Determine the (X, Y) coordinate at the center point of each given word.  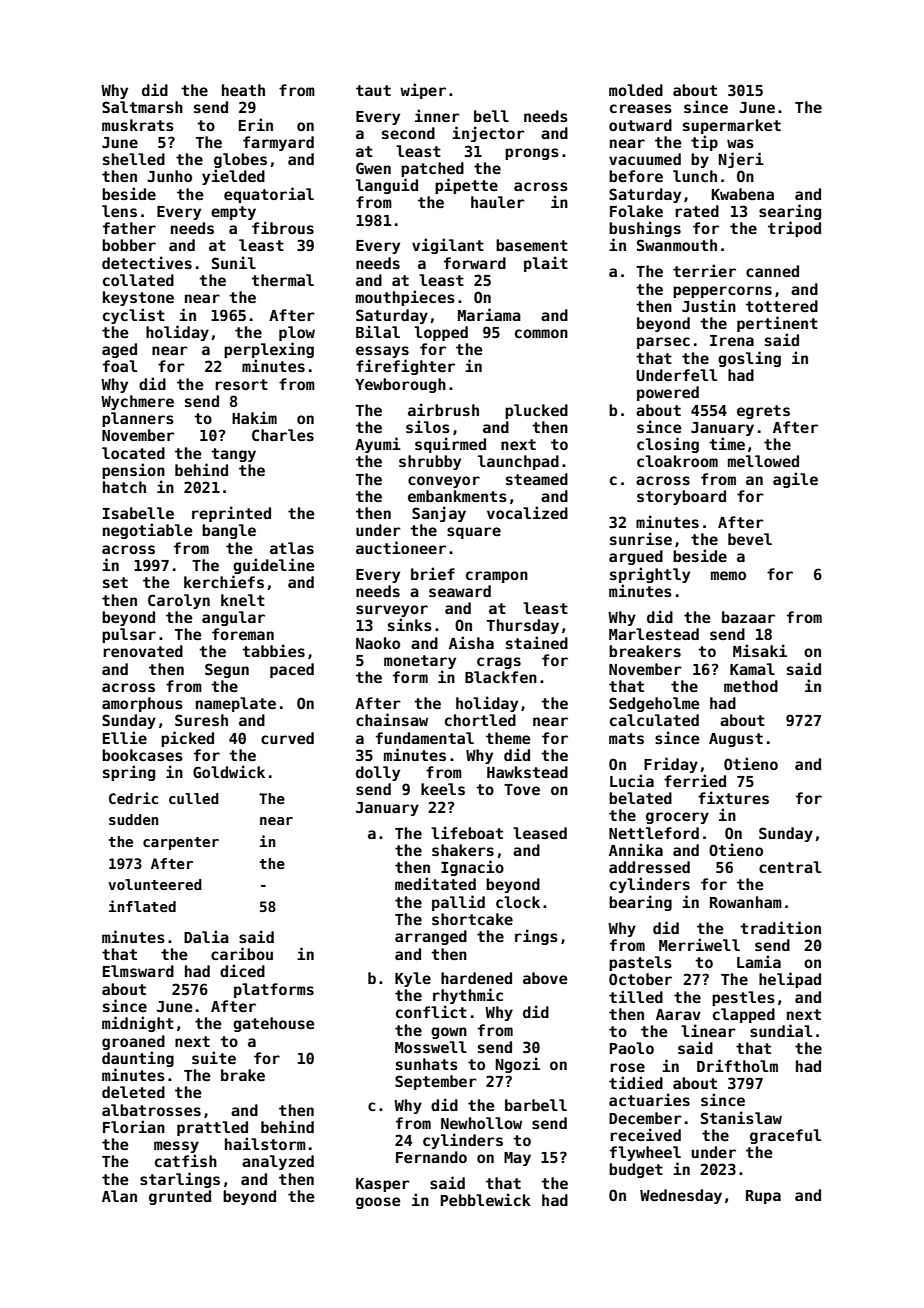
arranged (431, 937)
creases (641, 108)
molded (636, 90)
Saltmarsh (142, 107)
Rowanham (746, 902)
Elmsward (138, 971)
